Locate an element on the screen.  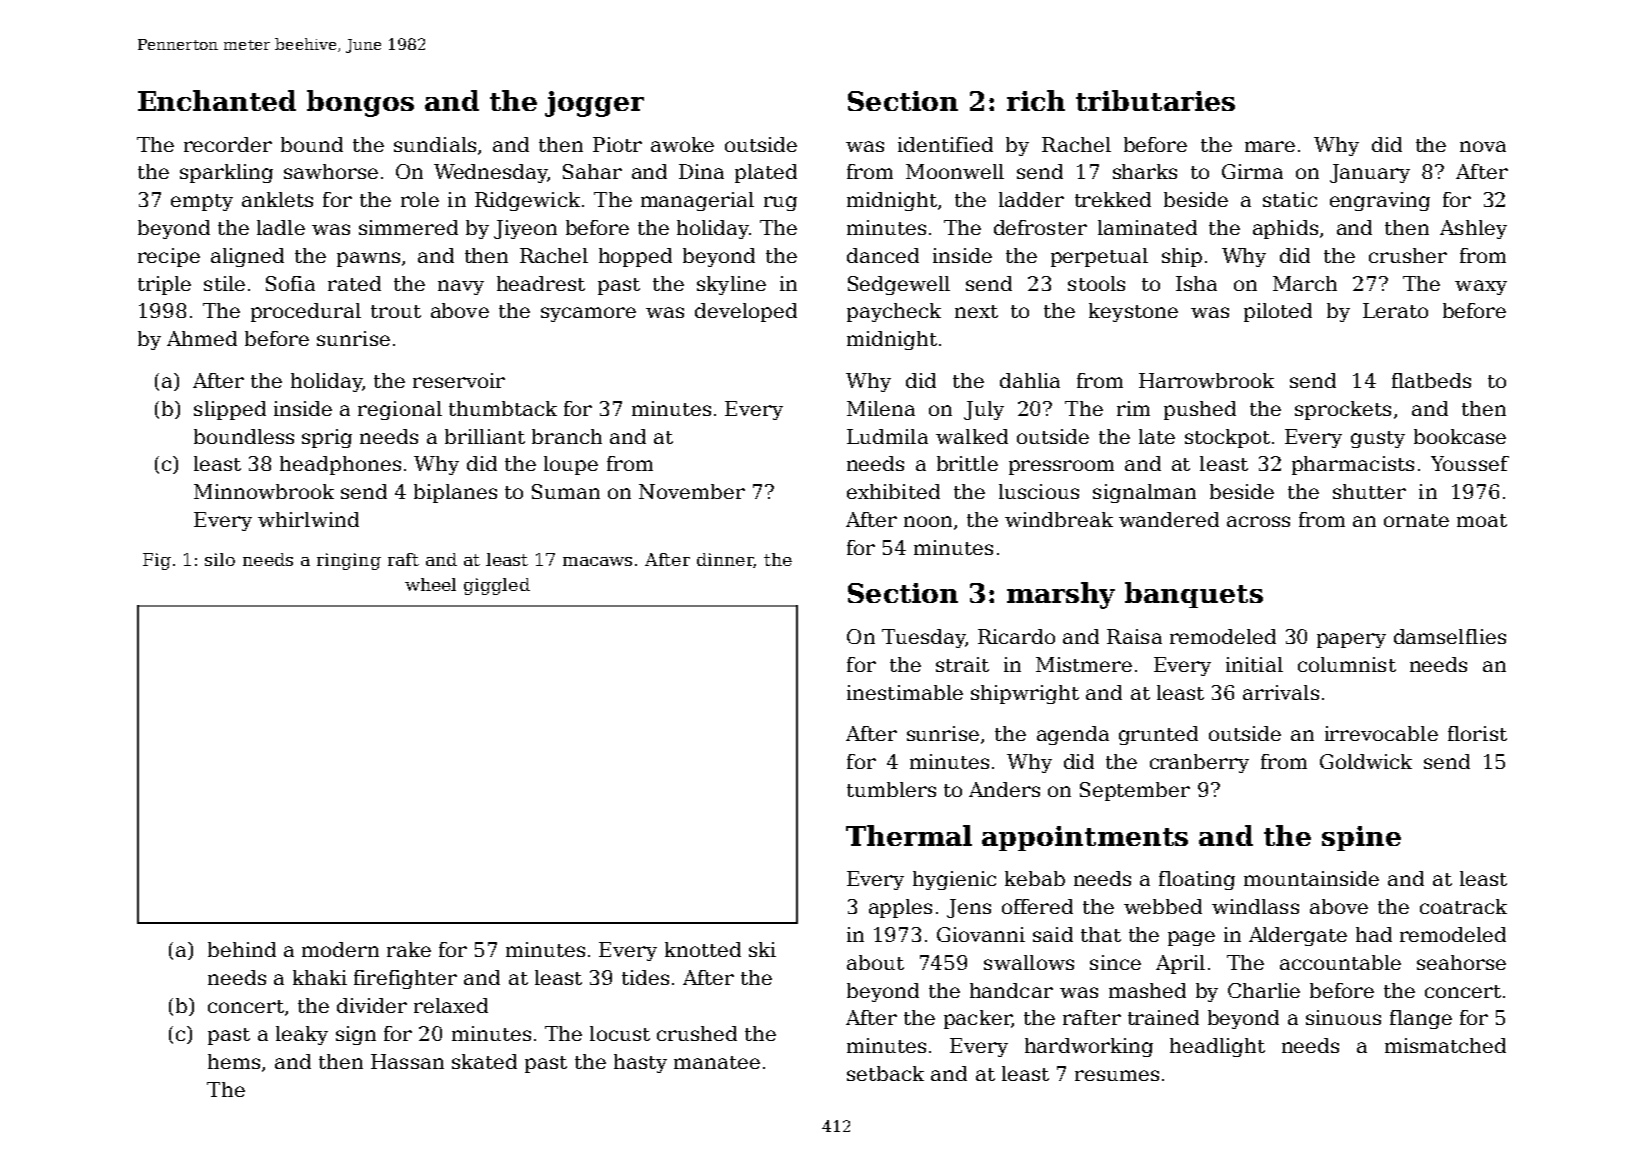
Enchanted is located at coordinates (217, 100).
